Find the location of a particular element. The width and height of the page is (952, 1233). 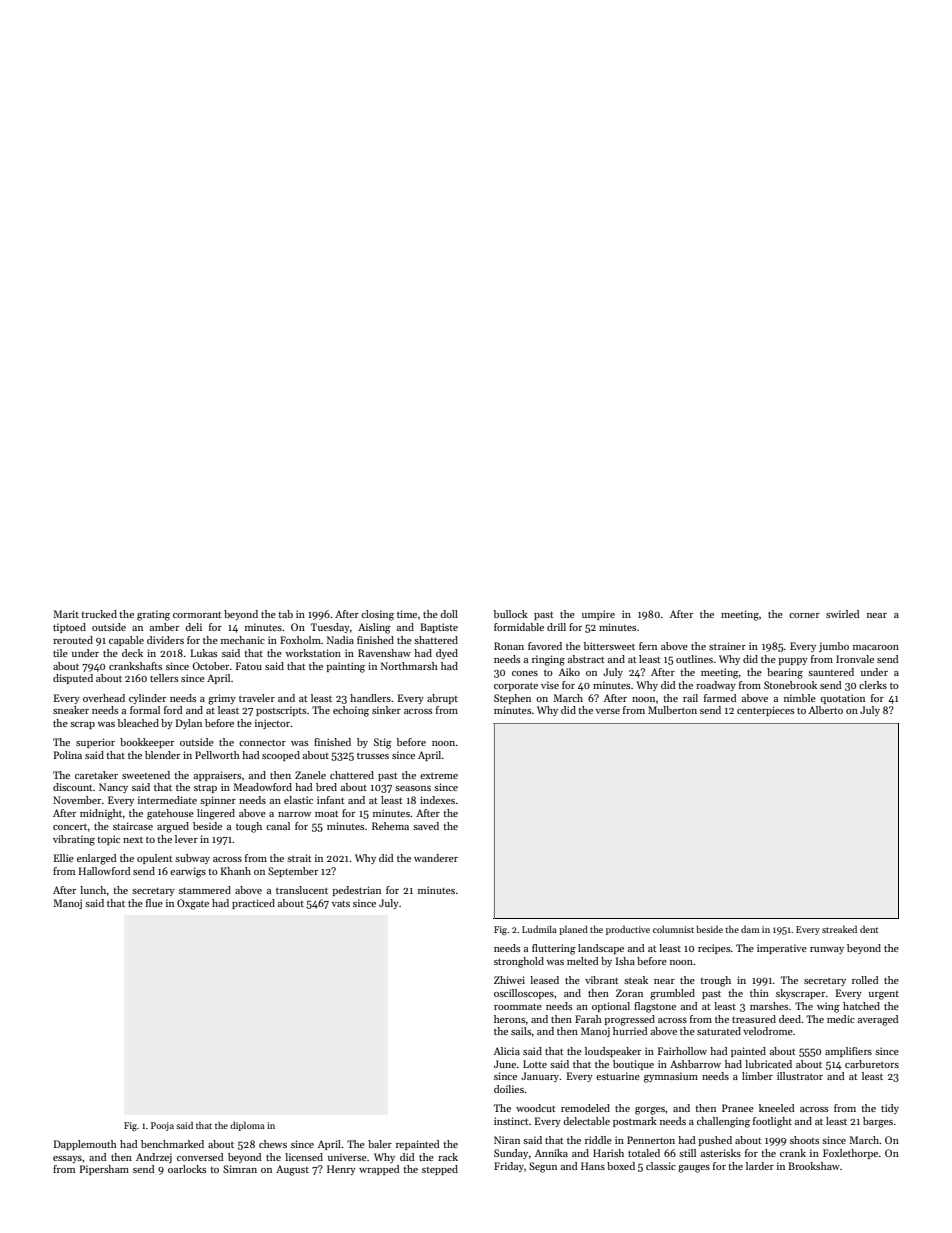

extreme is located at coordinates (439, 776).
